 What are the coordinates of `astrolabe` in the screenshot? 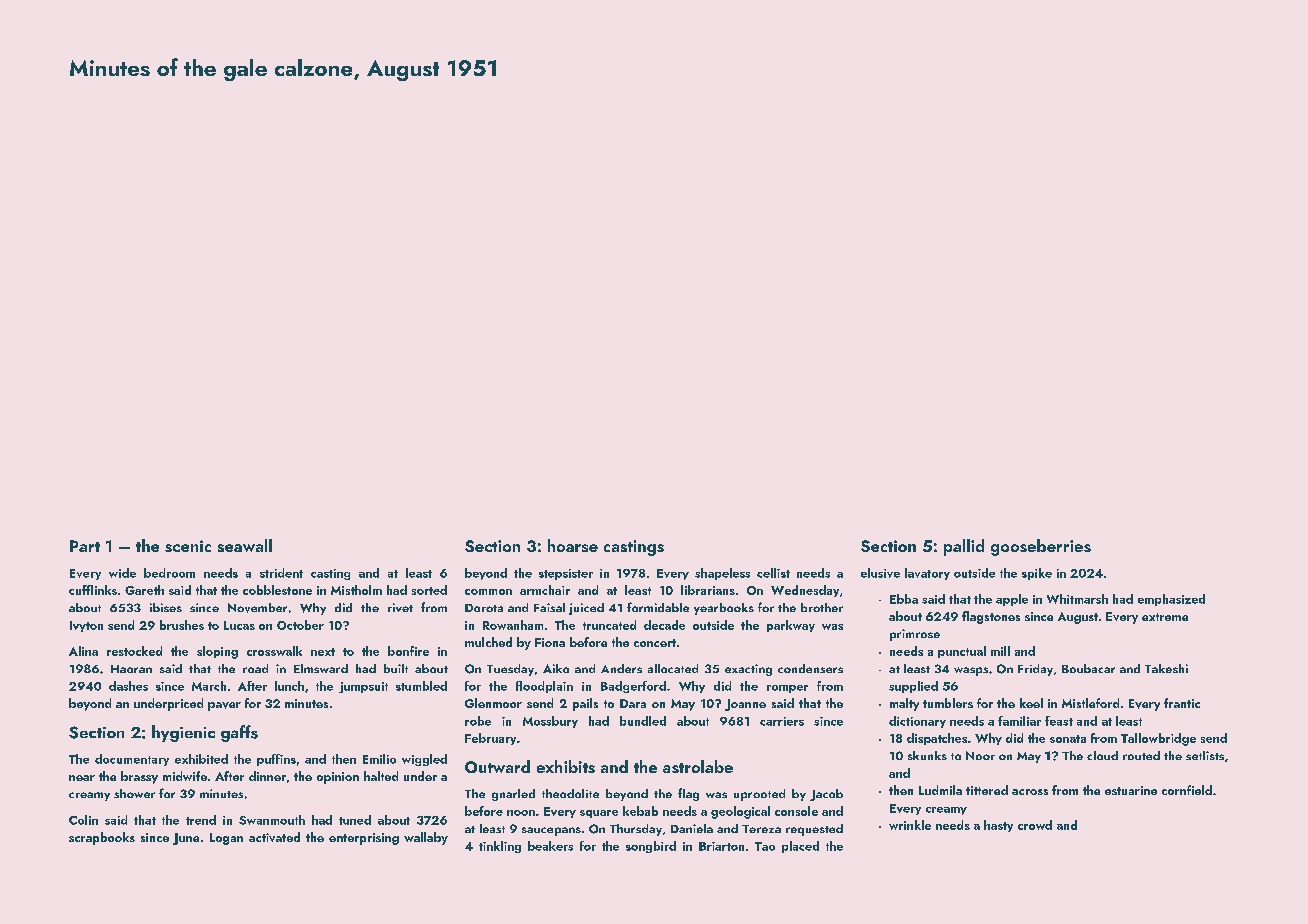 It's located at (698, 766).
